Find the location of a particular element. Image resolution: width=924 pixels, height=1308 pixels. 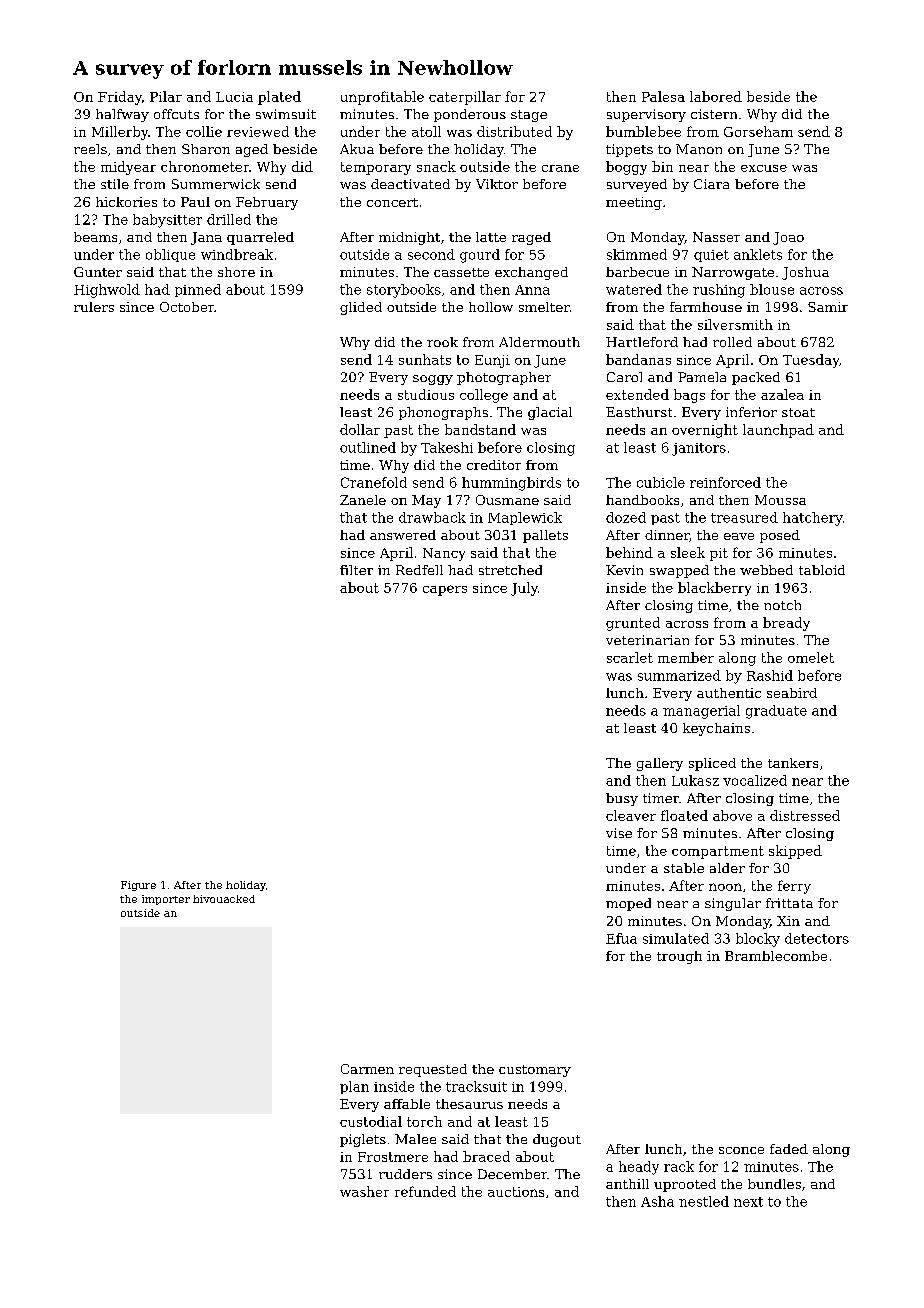

washer is located at coordinates (364, 1191).
